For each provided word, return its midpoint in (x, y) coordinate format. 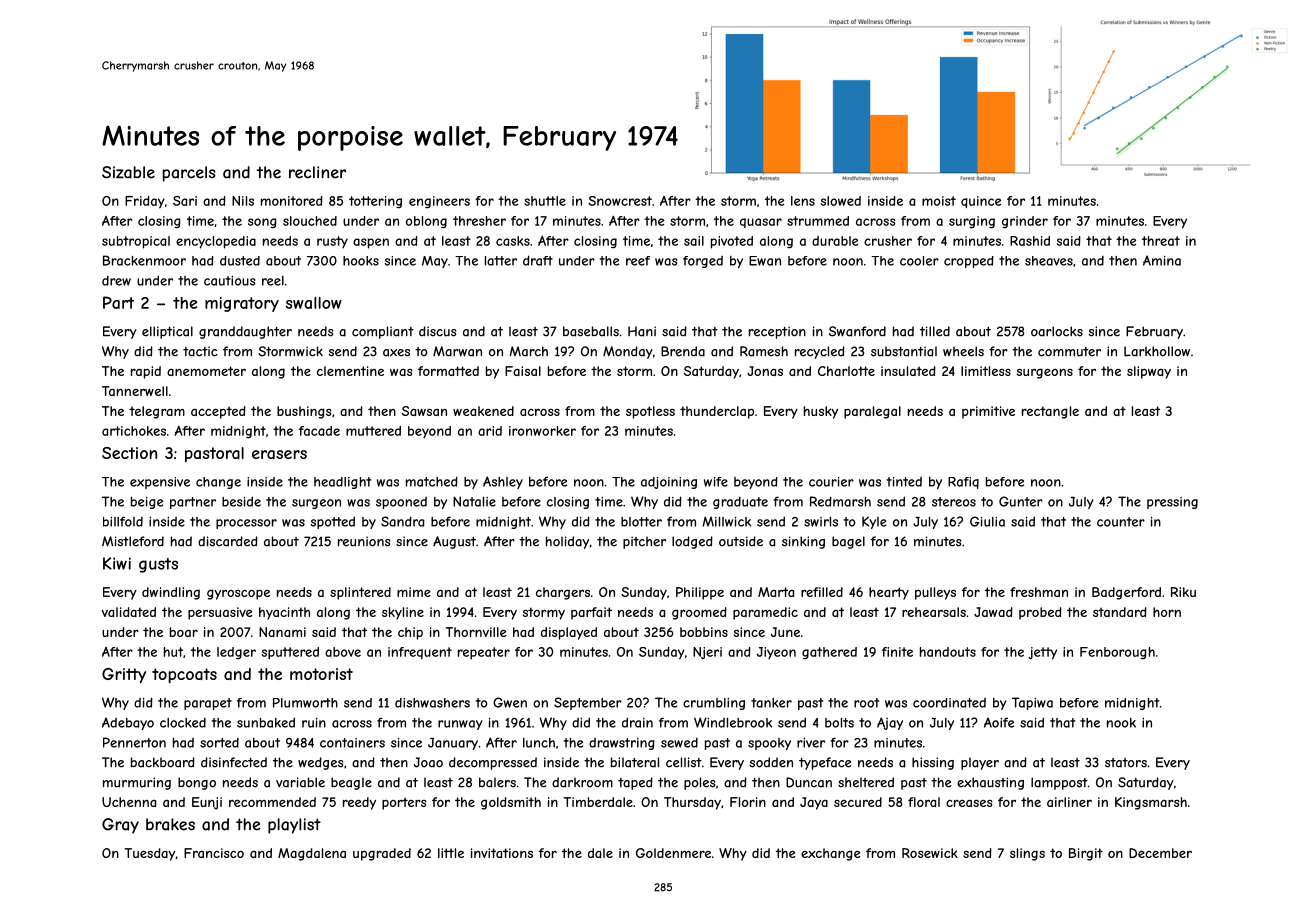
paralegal (872, 412)
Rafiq (963, 483)
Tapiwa (1032, 703)
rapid (146, 372)
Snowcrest (620, 201)
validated (129, 612)
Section (129, 453)
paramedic (765, 613)
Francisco (214, 853)
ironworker (542, 431)
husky (821, 412)
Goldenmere (673, 853)
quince (981, 202)
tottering (375, 202)
